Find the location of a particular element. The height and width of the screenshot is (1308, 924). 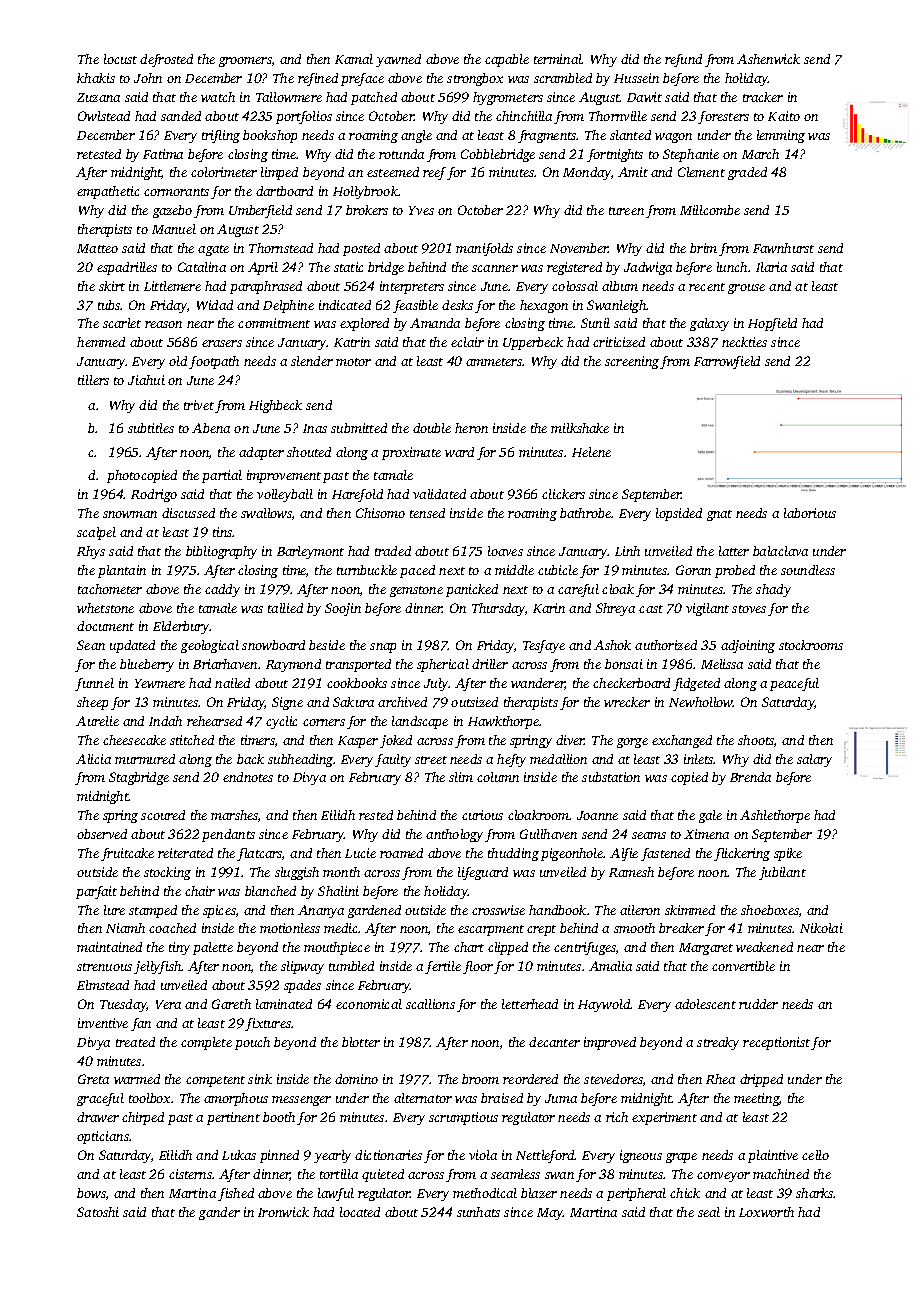

diver is located at coordinates (570, 740).
